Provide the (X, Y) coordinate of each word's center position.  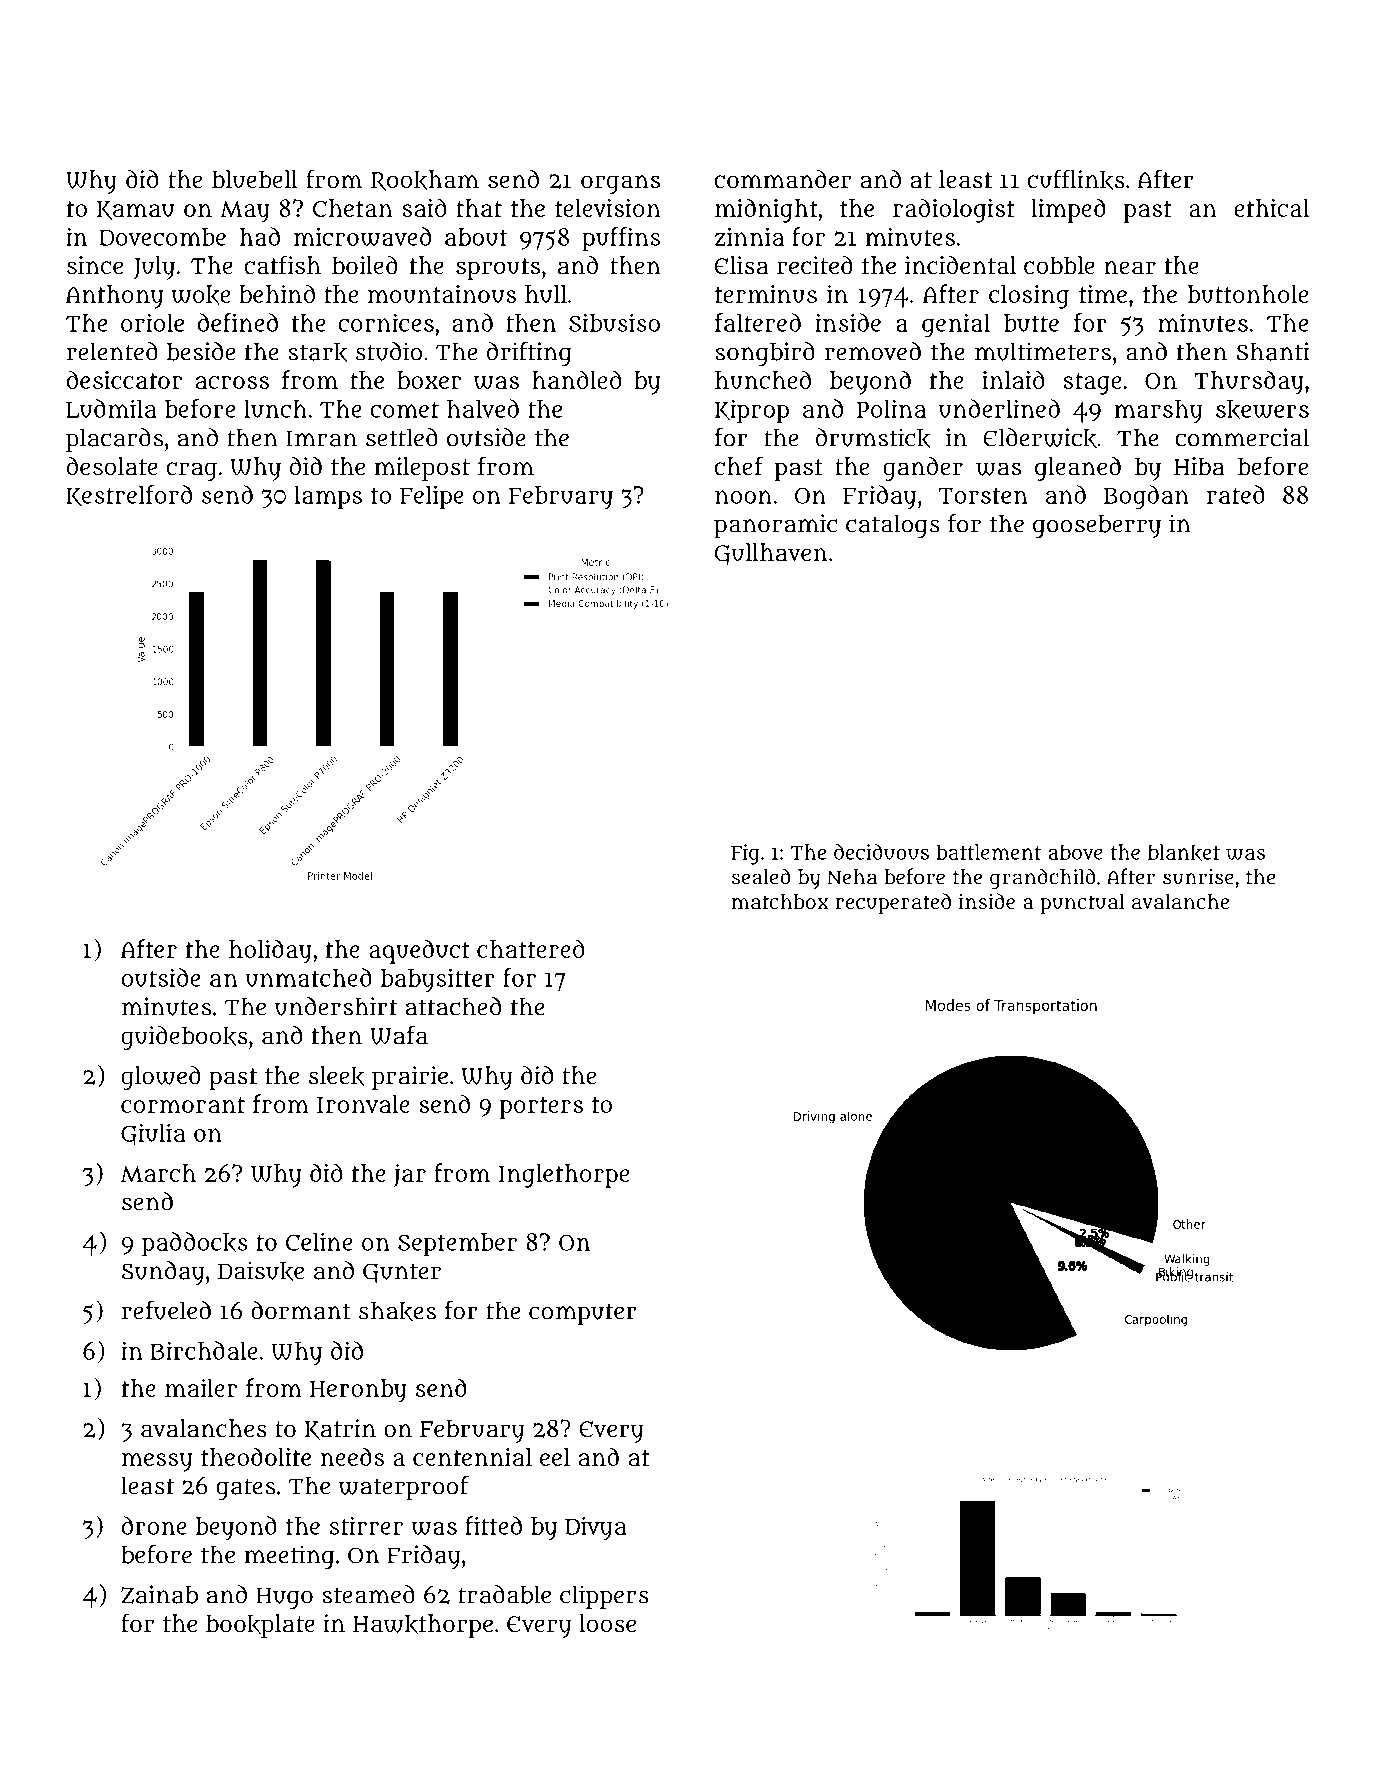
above (1076, 852)
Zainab (159, 1594)
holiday (270, 951)
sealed (761, 876)
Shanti (1272, 351)
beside (201, 351)
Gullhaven (770, 554)
